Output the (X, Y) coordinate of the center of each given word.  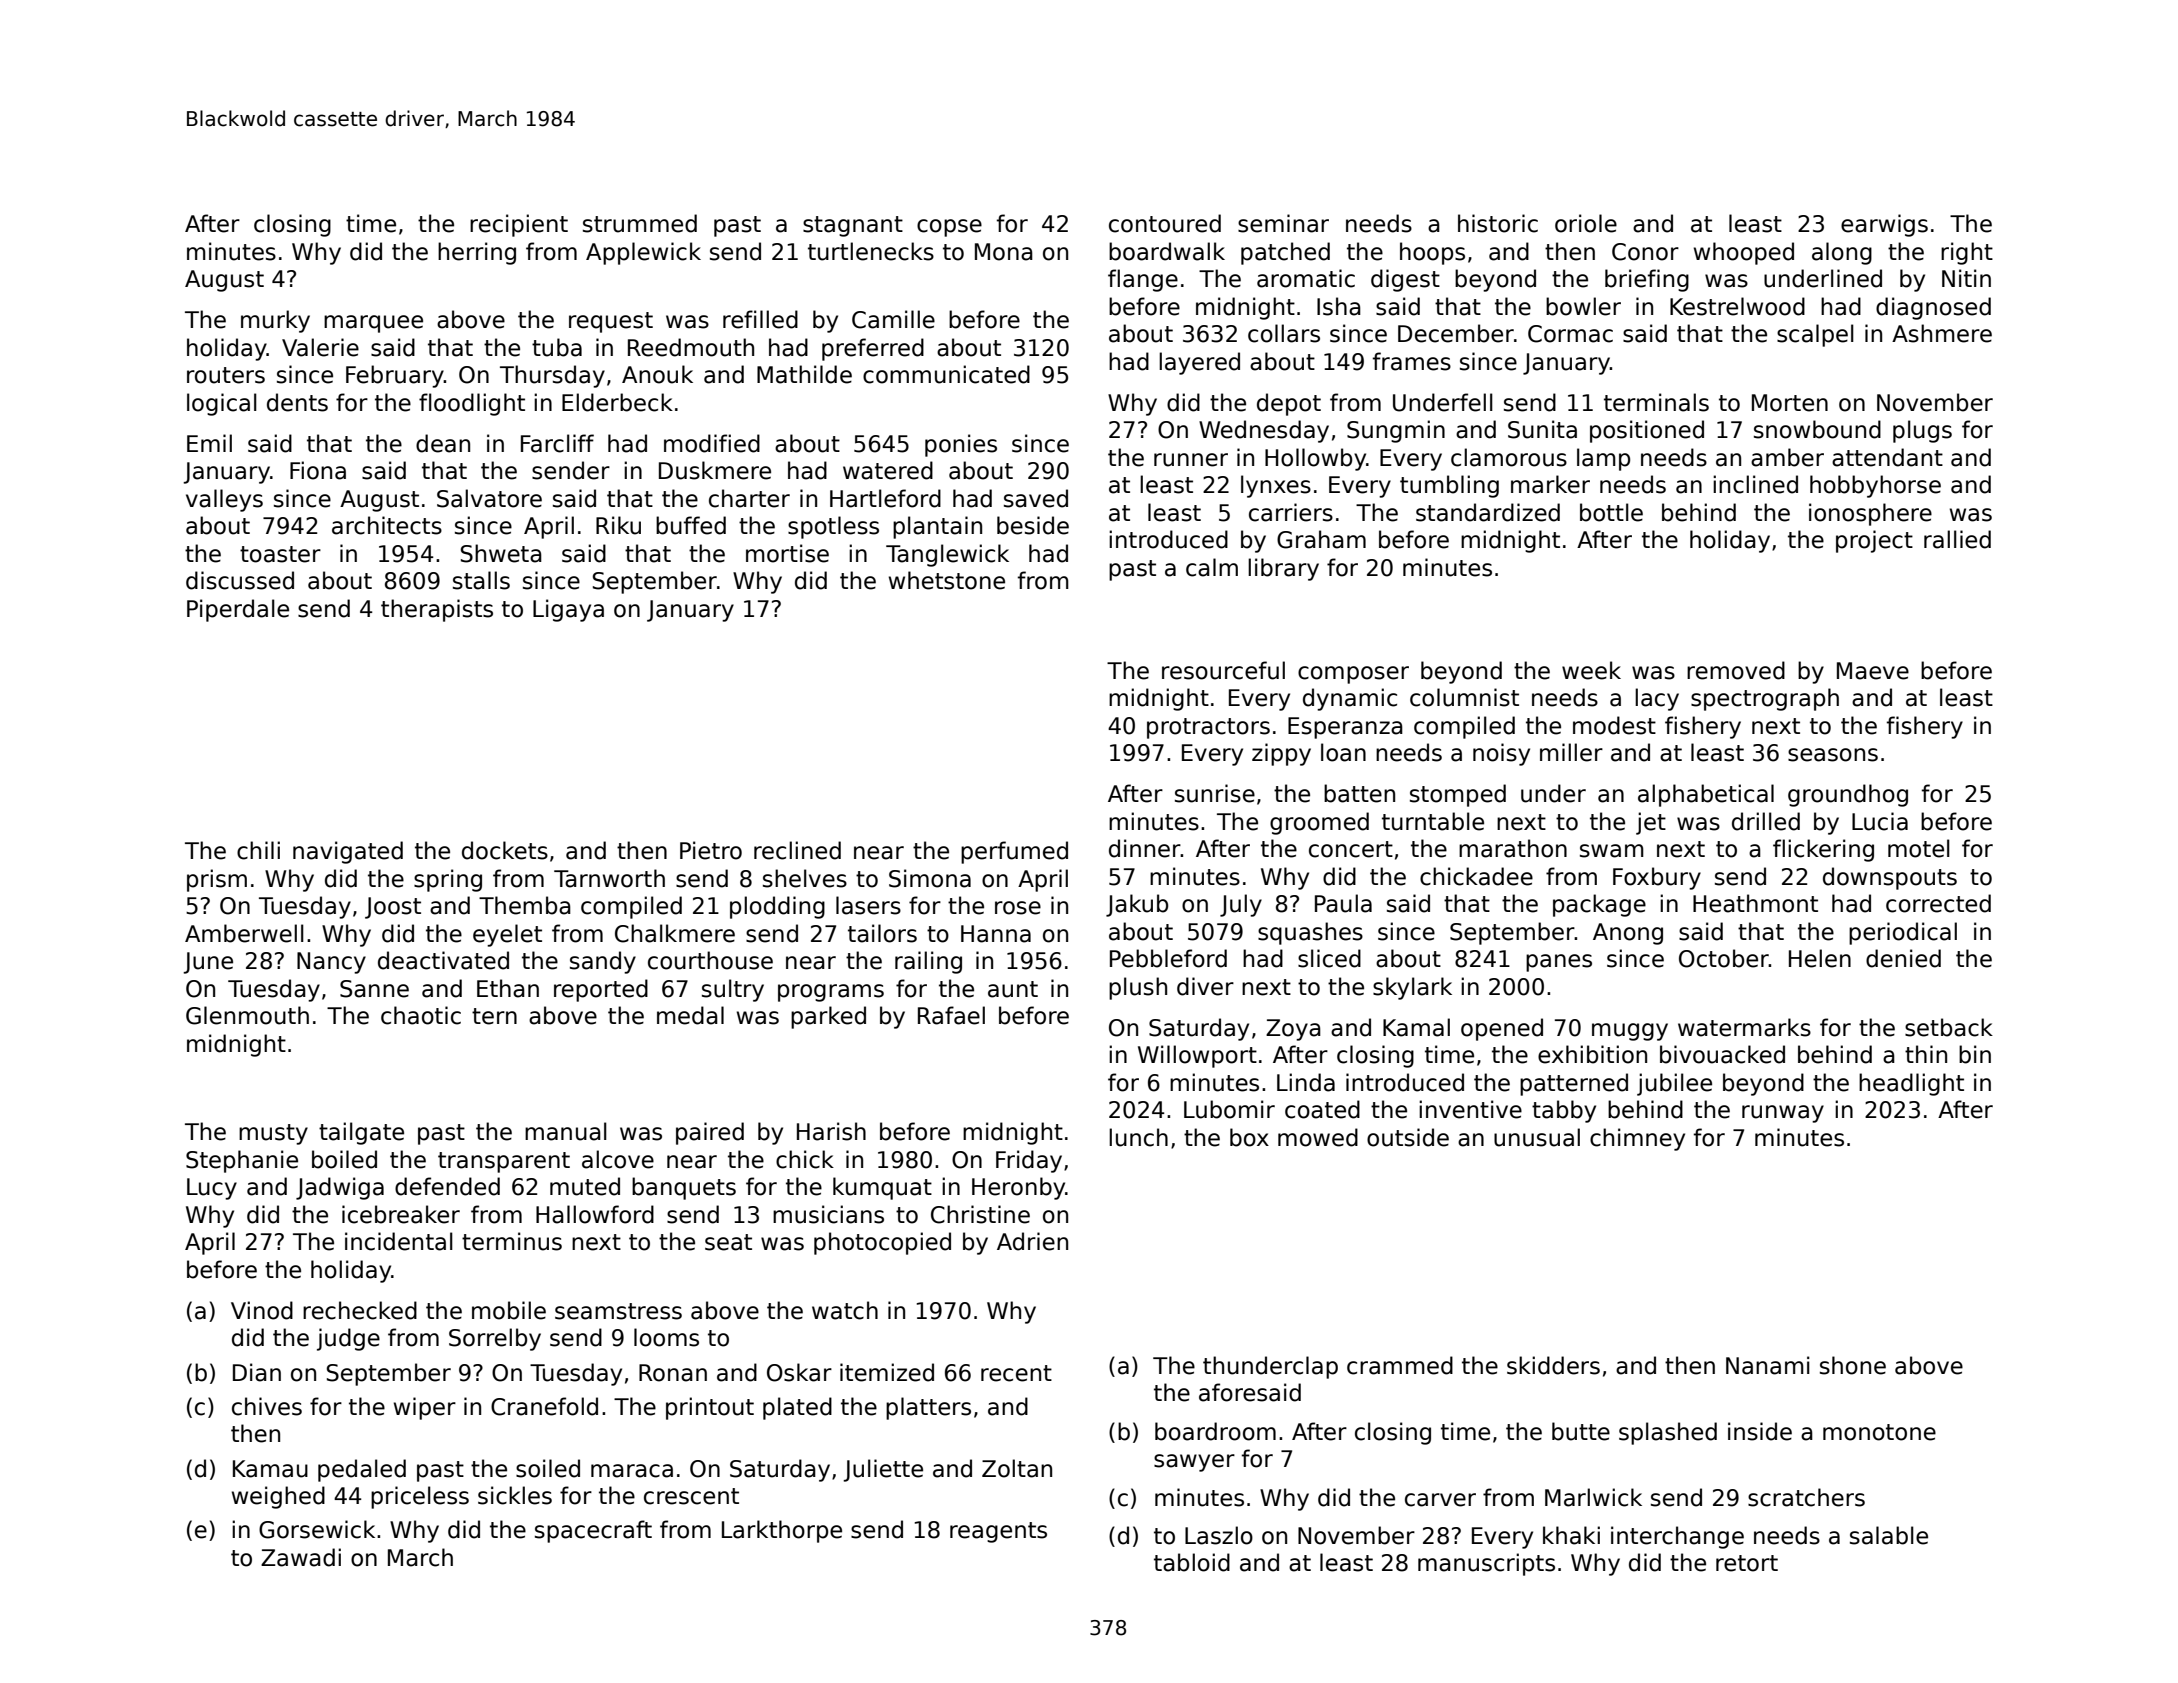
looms (666, 1337)
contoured (1165, 223)
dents (297, 402)
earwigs (1884, 225)
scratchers (1806, 1497)
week (1591, 670)
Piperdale (238, 610)
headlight (1911, 1084)
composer (1353, 675)
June (208, 963)
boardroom (1215, 1431)
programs (831, 993)
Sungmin (1396, 431)
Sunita (1542, 429)
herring (477, 253)
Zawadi (301, 1557)
